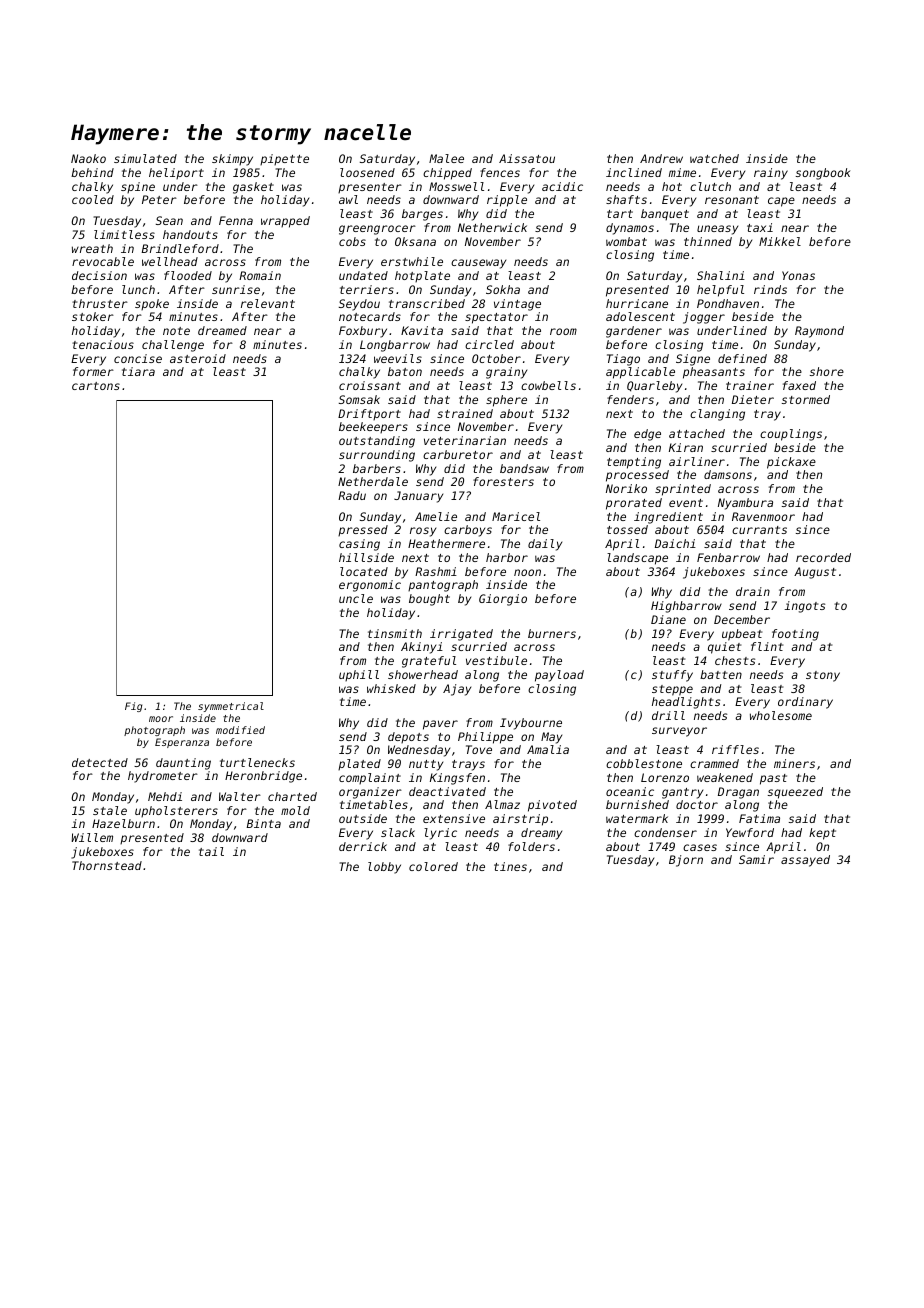 This document has width=924, height=1308. Describe the element at coordinates (527, 158) in the document. I see `Aissatou` at that location.
